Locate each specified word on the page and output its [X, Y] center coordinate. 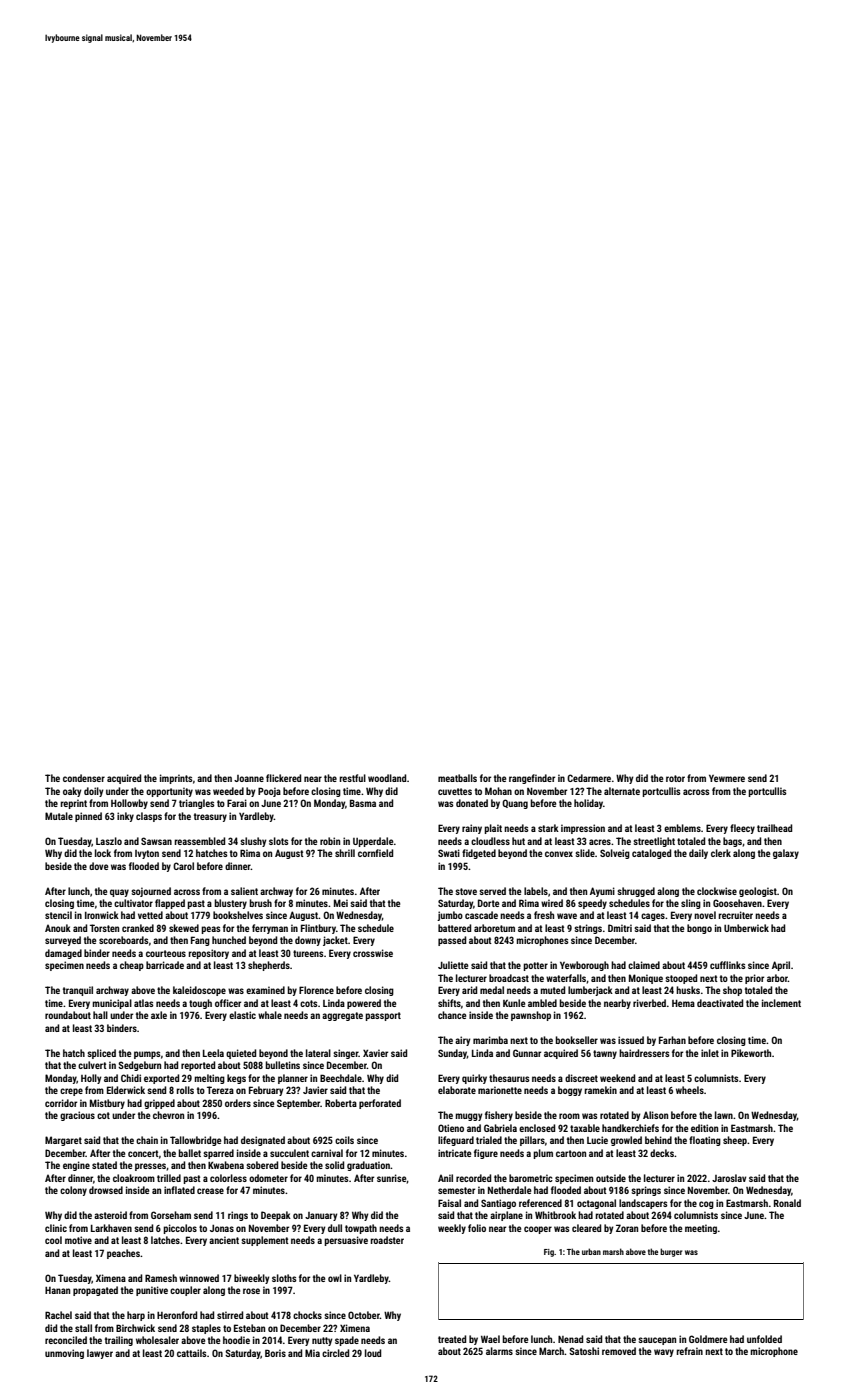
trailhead [774, 828]
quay [119, 893]
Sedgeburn [139, 1066]
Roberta [341, 1103]
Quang [515, 804]
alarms [499, 1351]
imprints [176, 779]
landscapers [643, 1204]
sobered [262, 1165]
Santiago [498, 1204]
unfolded [764, 1339]
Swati [449, 853]
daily [698, 854]
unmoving [64, 1354]
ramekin [600, 1090]
